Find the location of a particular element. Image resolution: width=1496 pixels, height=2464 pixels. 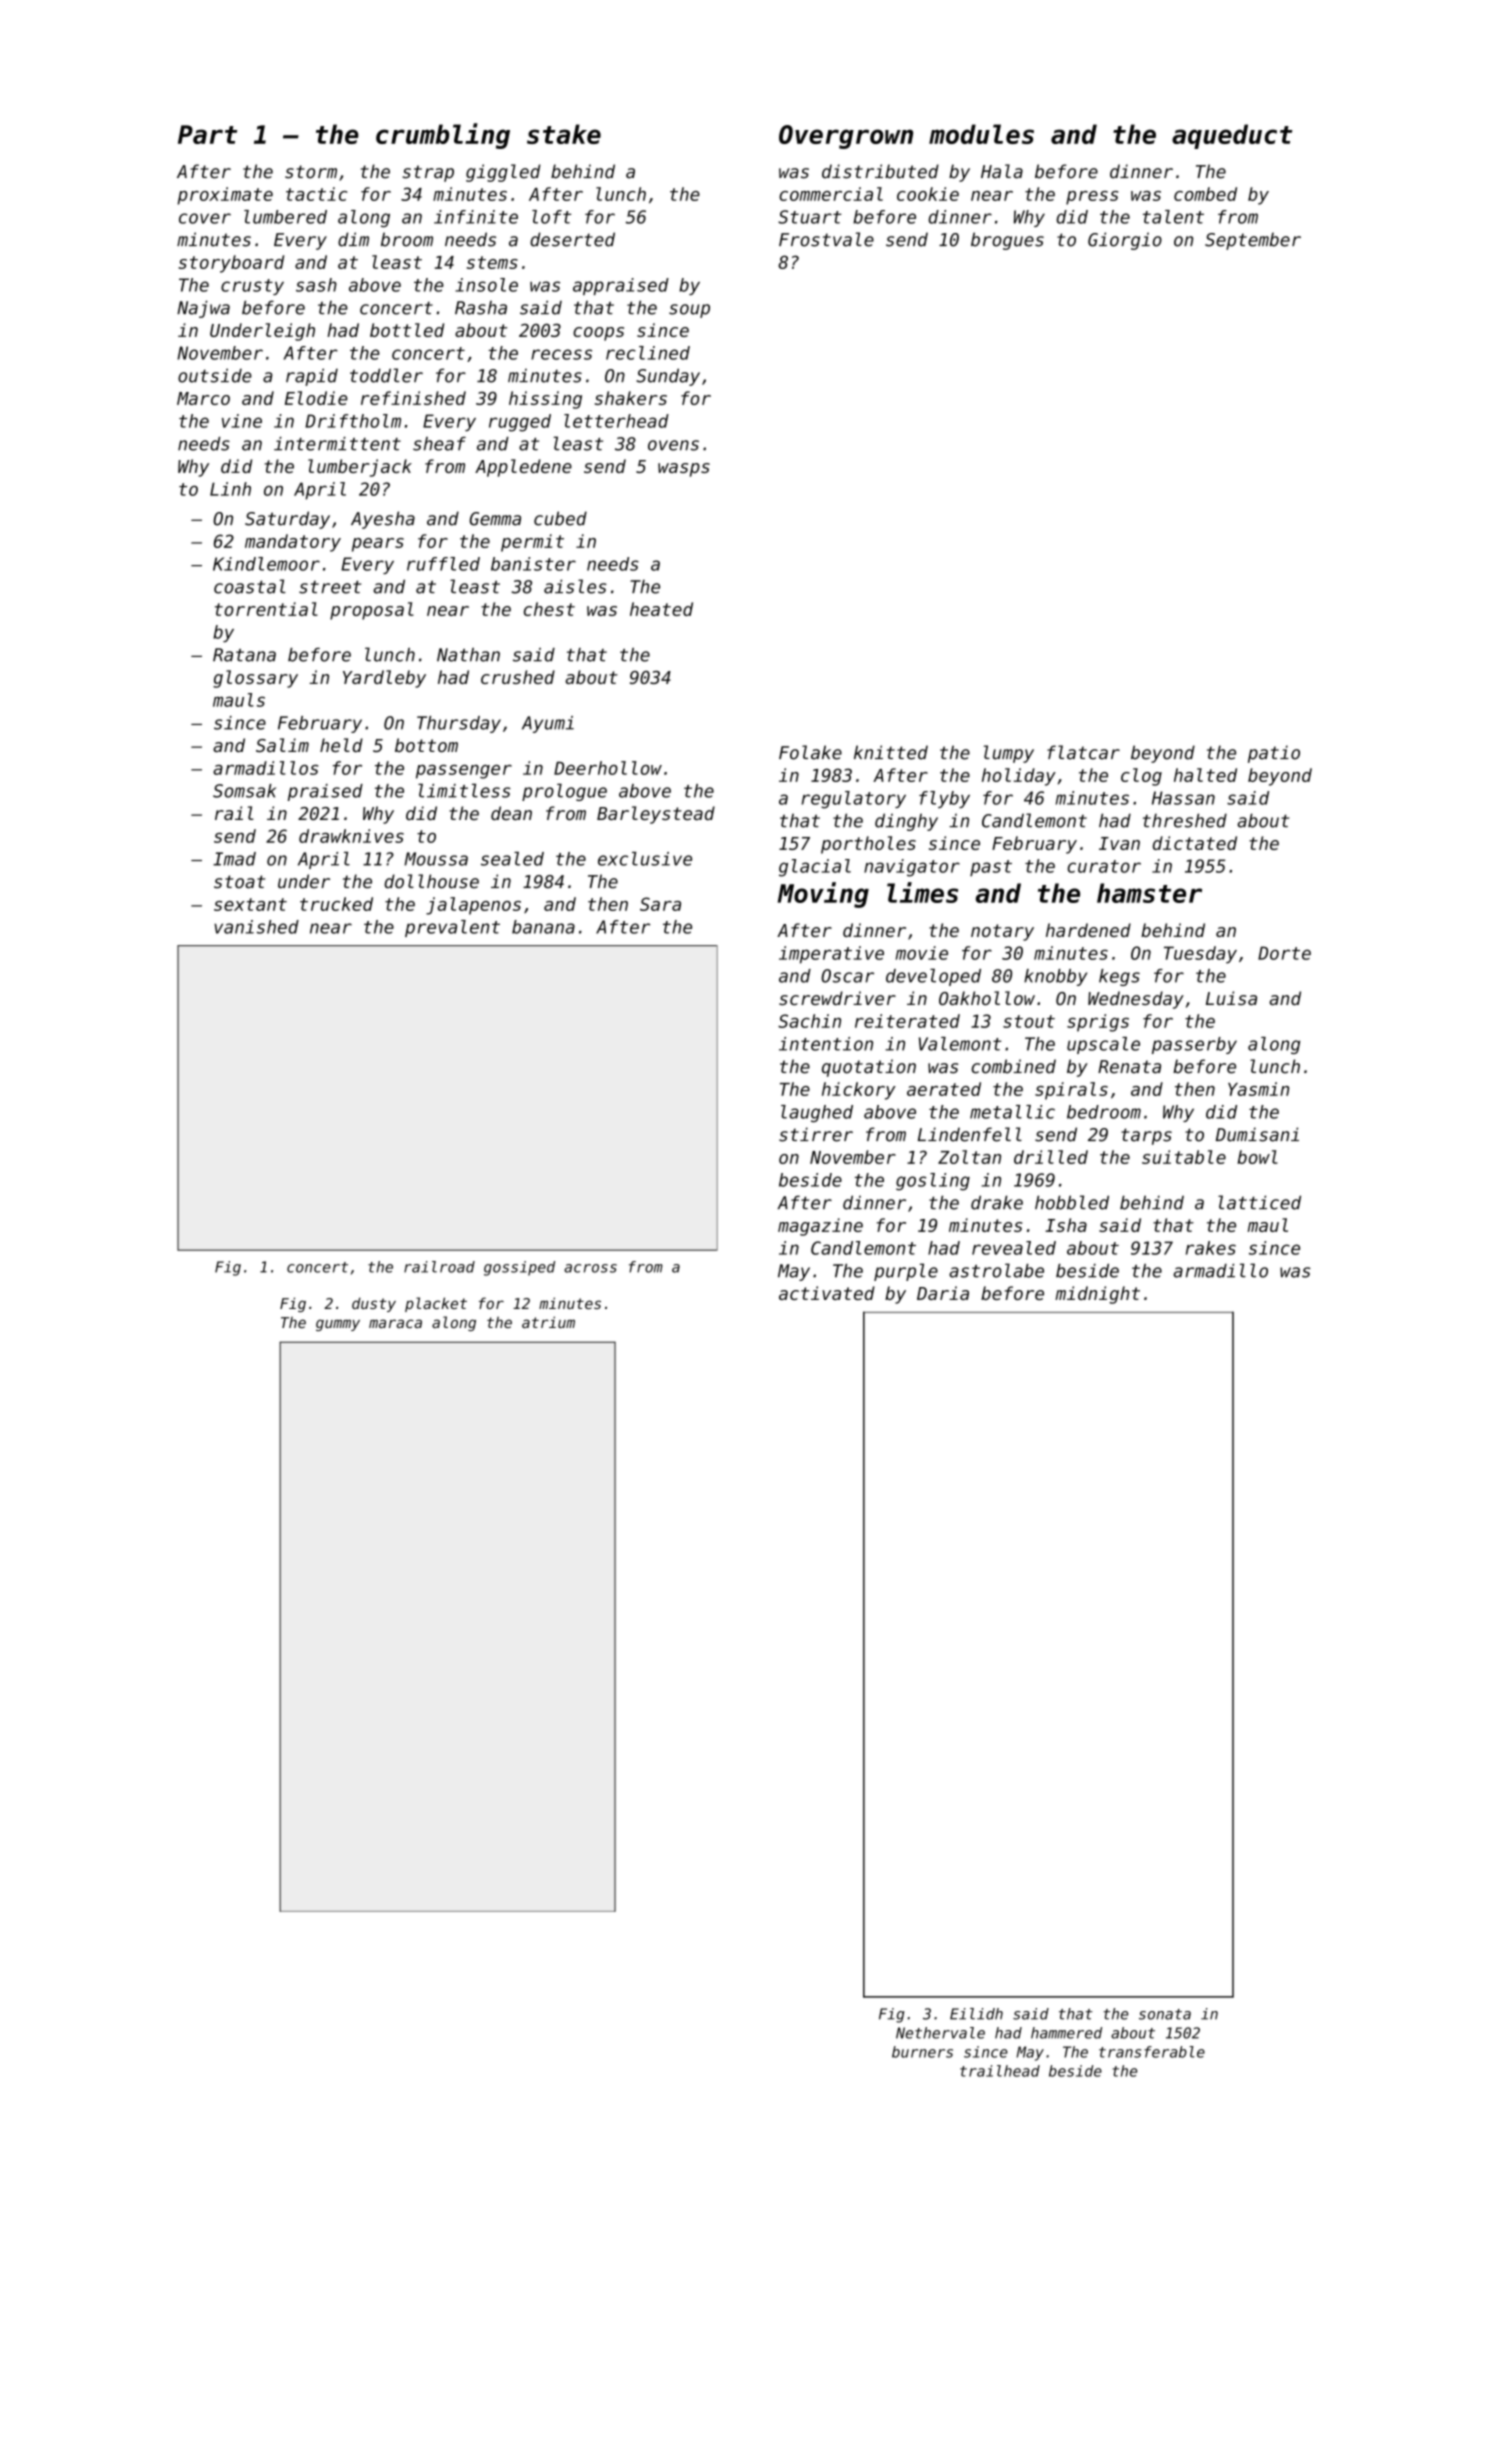

gummy is located at coordinates (338, 1325).
